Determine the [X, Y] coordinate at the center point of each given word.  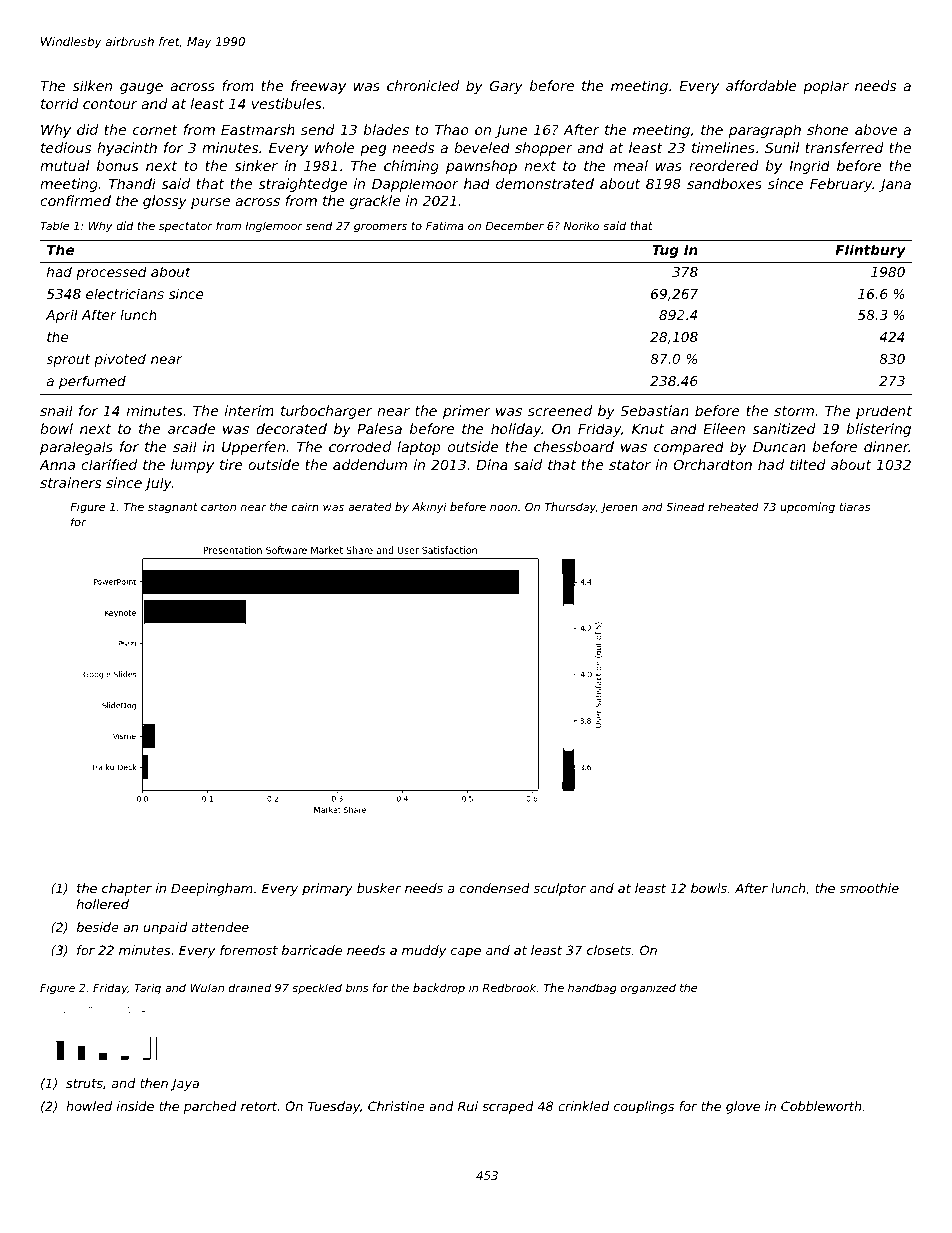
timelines [723, 147]
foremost [249, 950]
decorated [291, 428]
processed [111, 273]
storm [794, 411]
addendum [370, 464]
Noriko [581, 225]
